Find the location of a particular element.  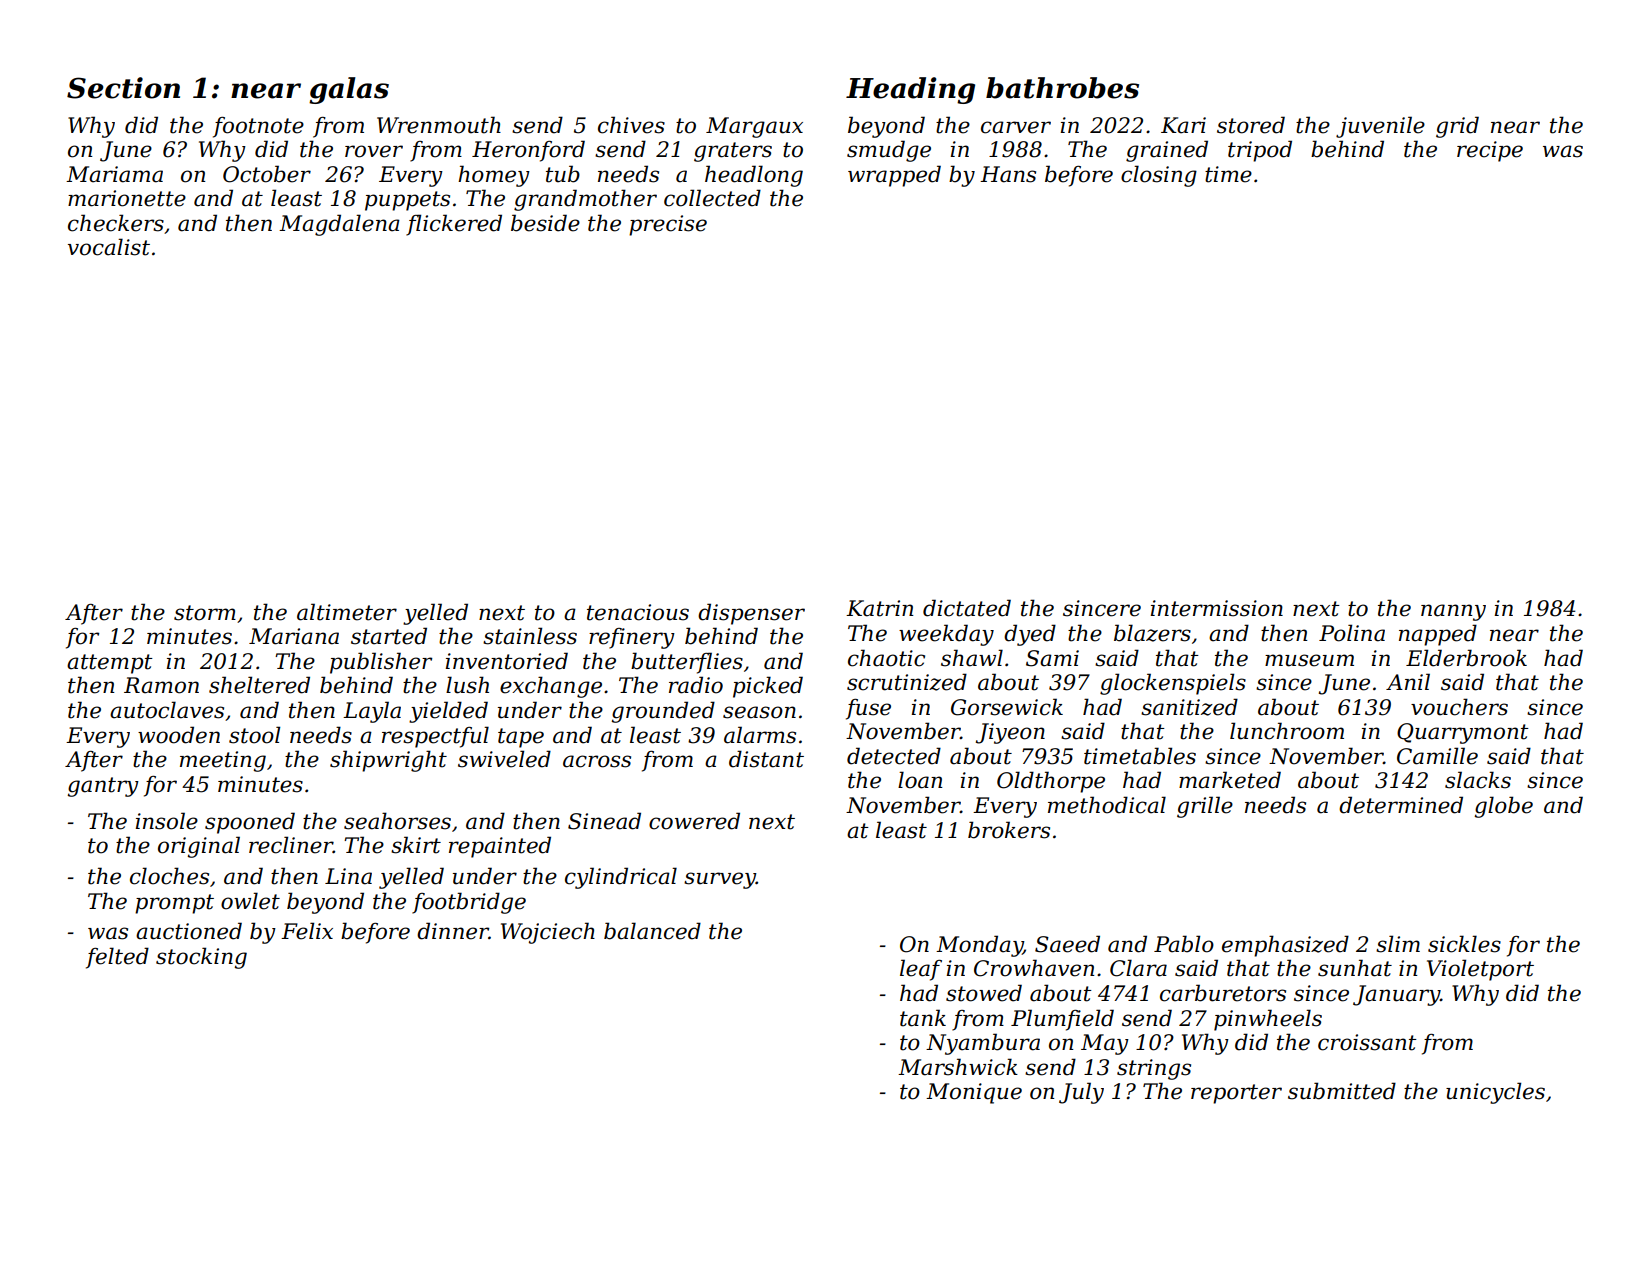

wrapped is located at coordinates (894, 176).
